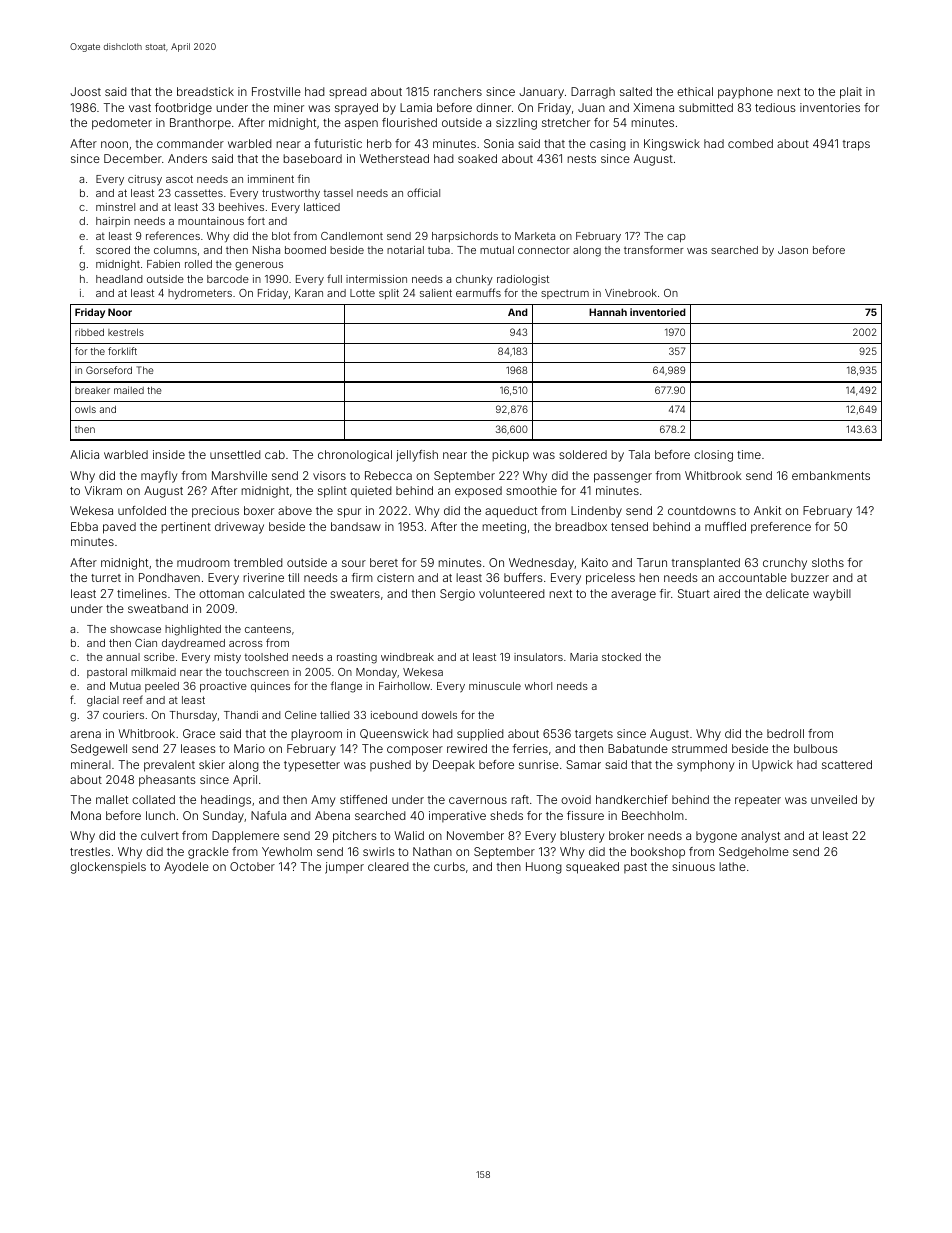 This screenshot has width=952, height=1233. What do you see at coordinates (658, 312) in the screenshot?
I see `inventoried` at bounding box center [658, 312].
